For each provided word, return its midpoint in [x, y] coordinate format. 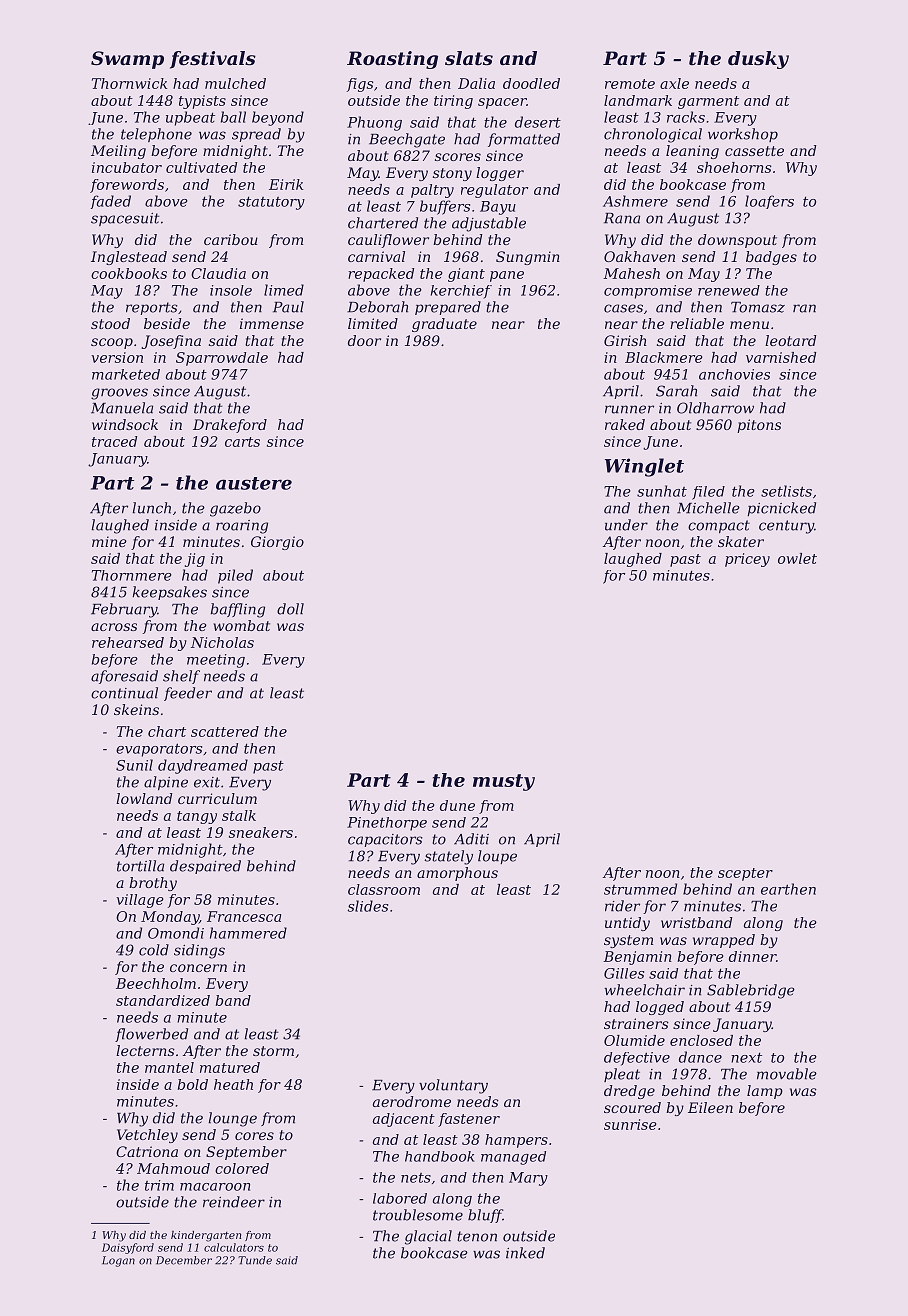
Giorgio [277, 543]
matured [230, 1067]
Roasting [392, 60]
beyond [278, 118]
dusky [758, 60]
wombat [241, 625]
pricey [747, 560]
